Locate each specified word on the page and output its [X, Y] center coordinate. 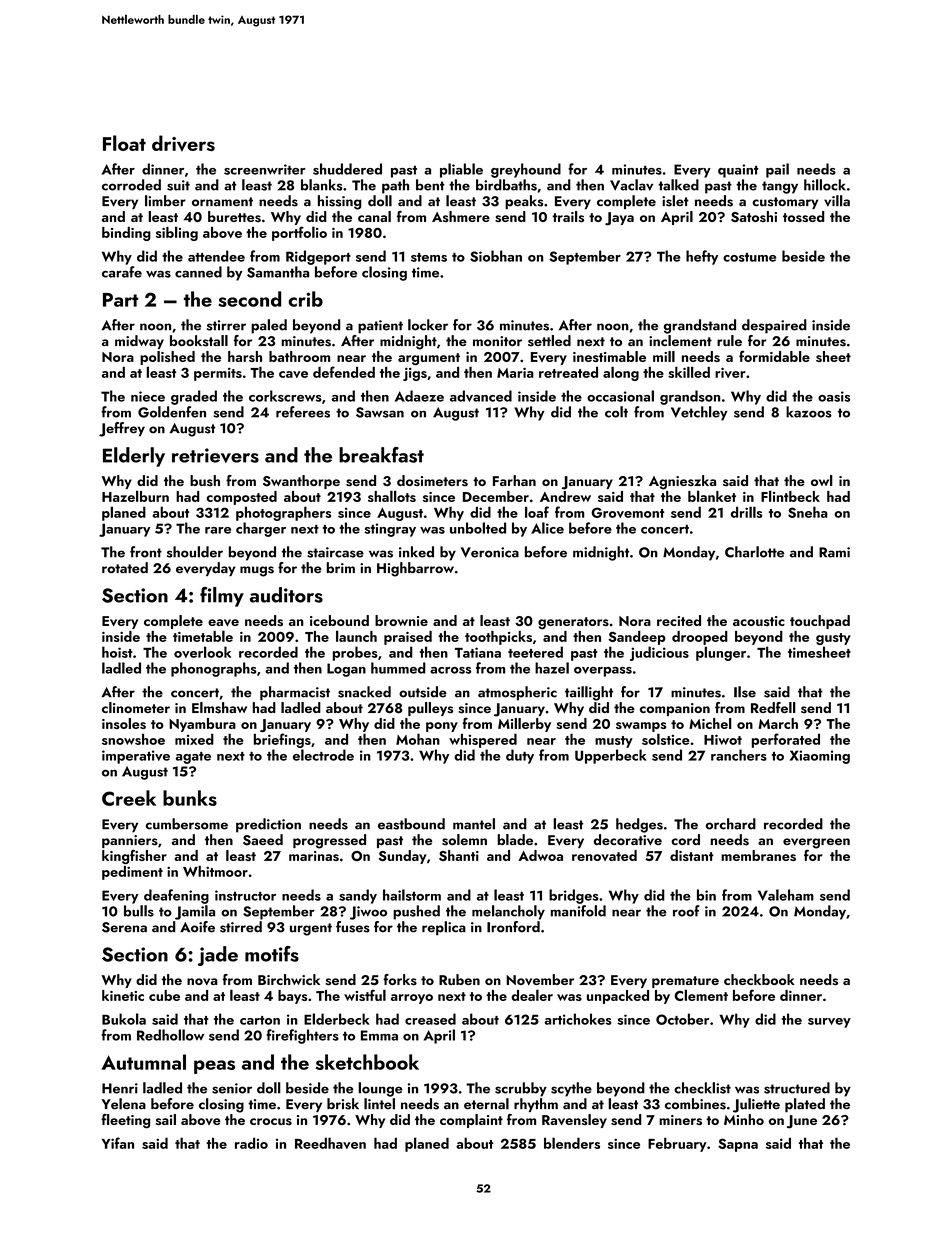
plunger [721, 653]
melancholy [508, 912]
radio [251, 1143]
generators [573, 623]
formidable [774, 356]
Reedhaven [330, 1143]
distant [692, 855]
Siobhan [496, 256]
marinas [314, 856]
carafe [122, 272]
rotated [125, 567]
